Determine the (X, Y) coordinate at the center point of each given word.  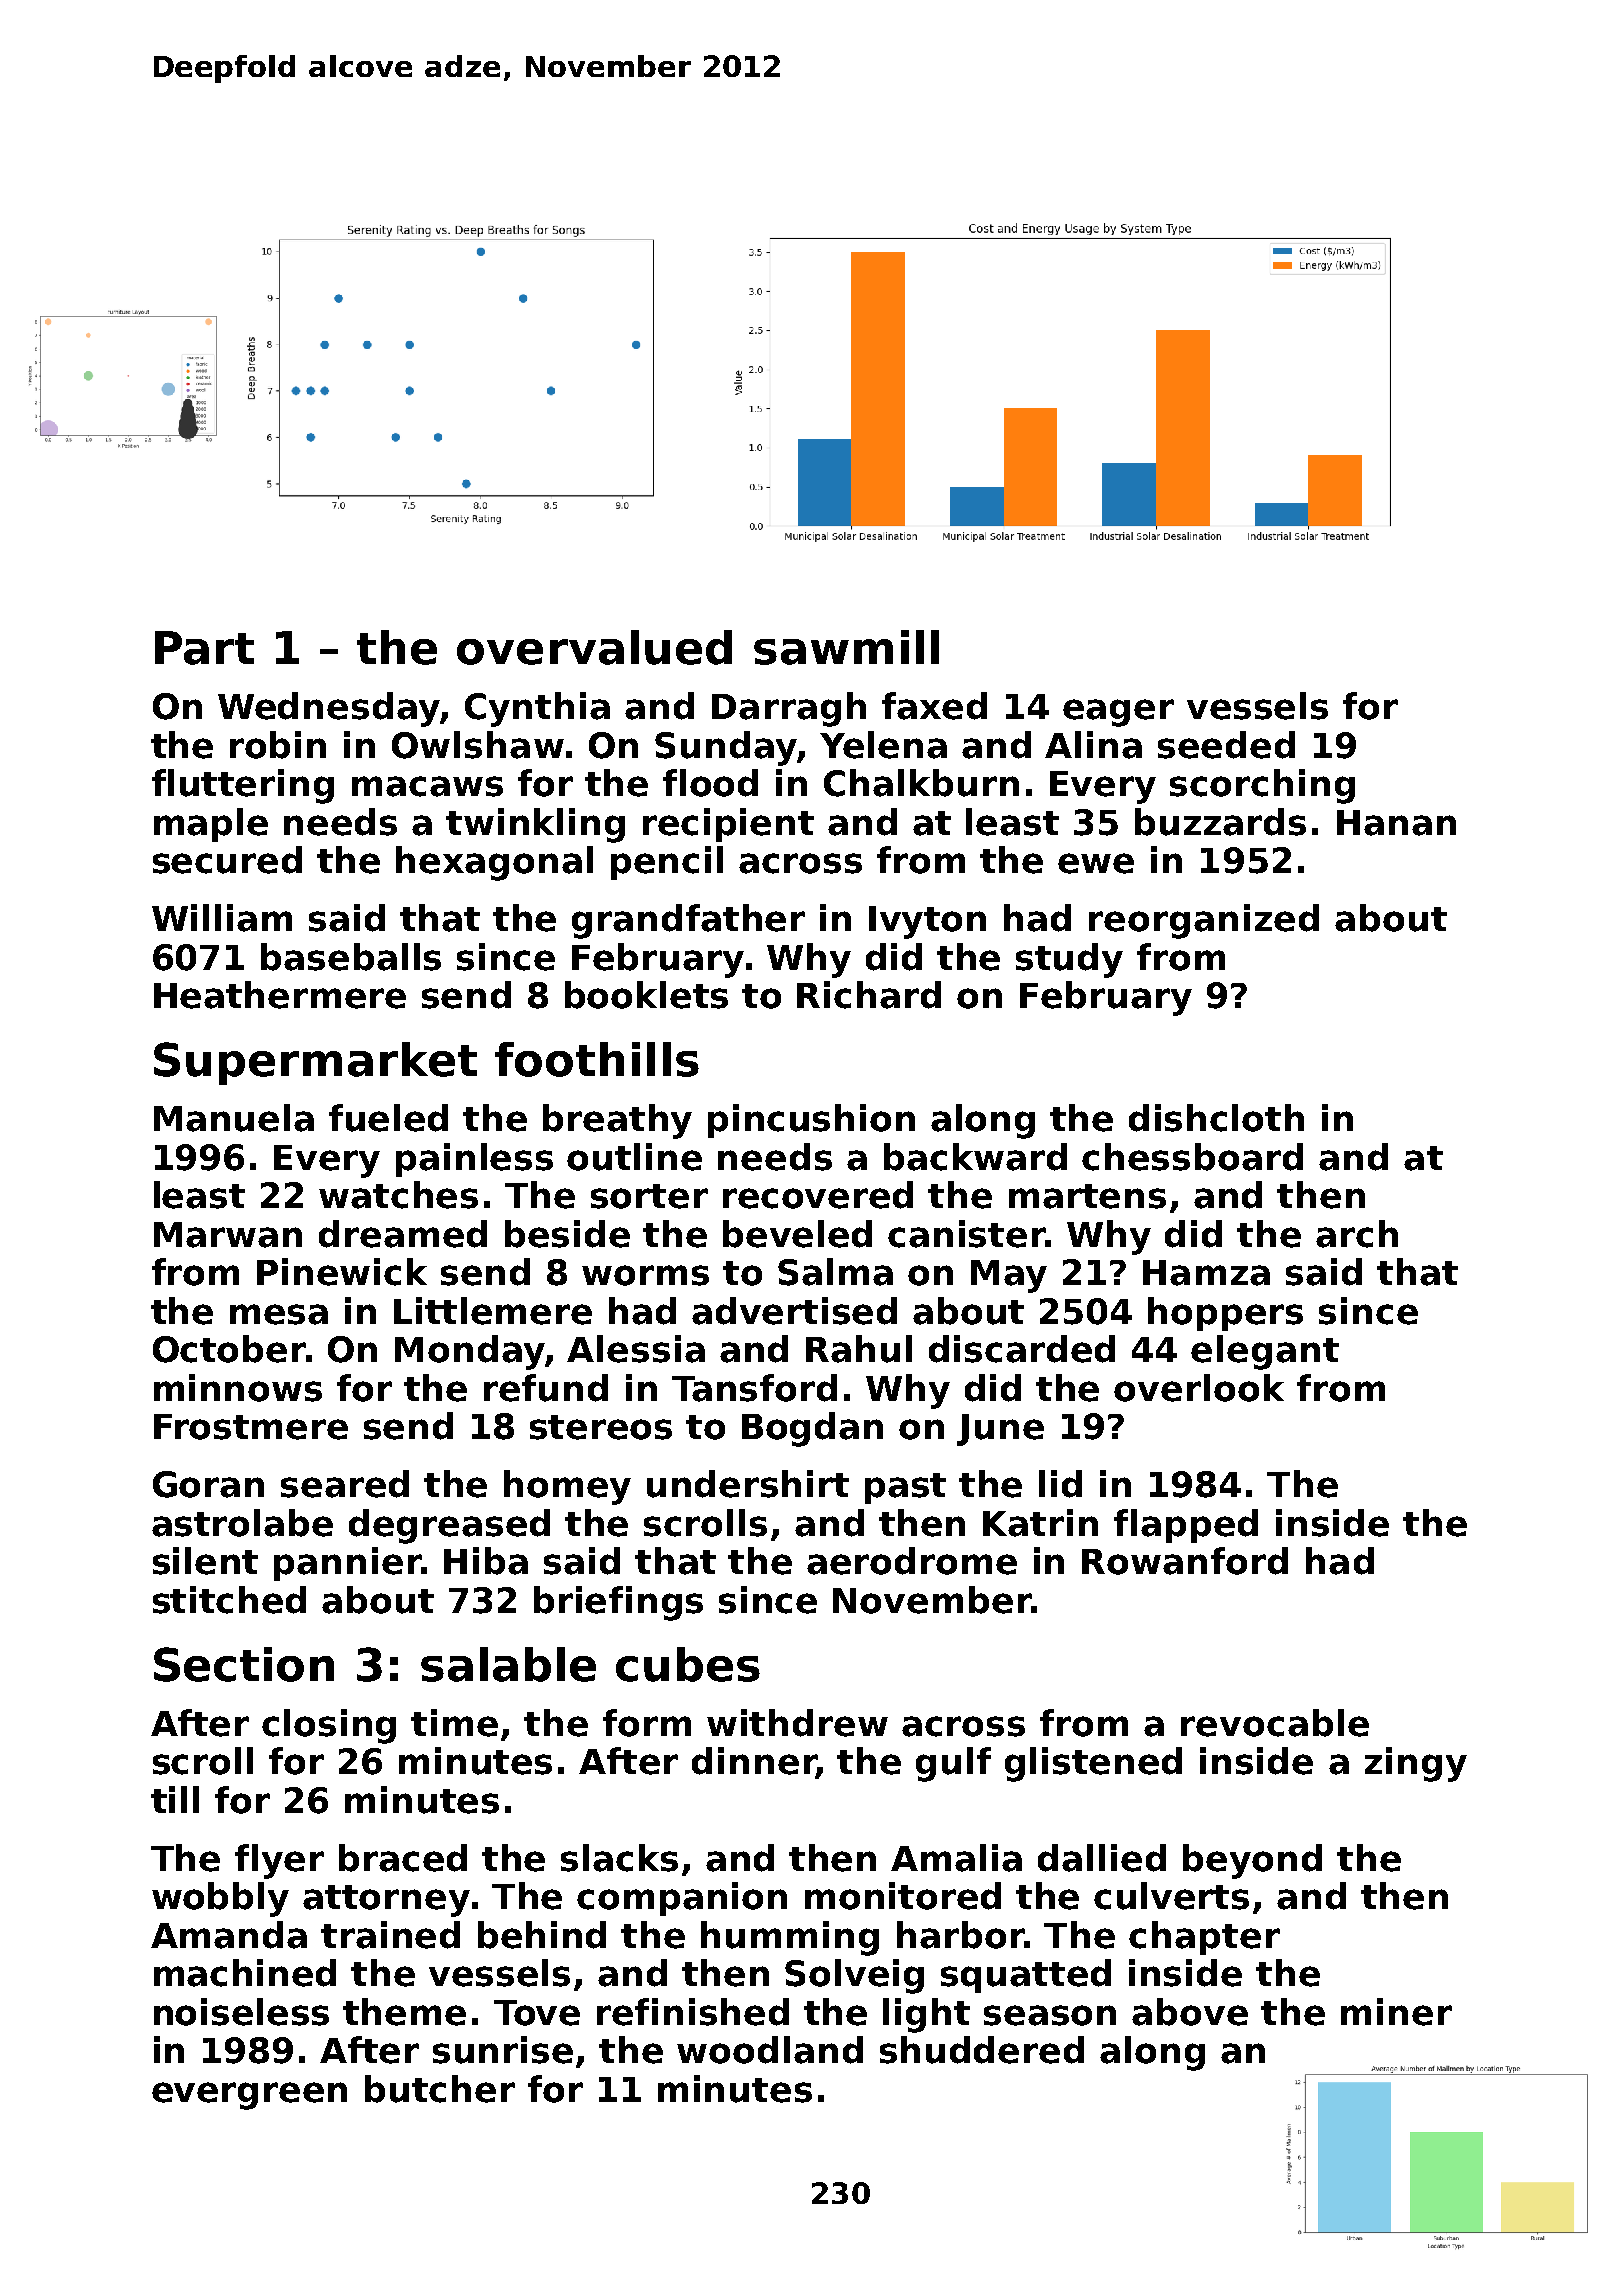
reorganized (1204, 921)
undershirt (748, 1484)
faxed (934, 706)
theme (404, 2012)
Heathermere (280, 995)
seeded (1226, 745)
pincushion (811, 1121)
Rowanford (1185, 1561)
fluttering (243, 786)
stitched (229, 1600)
